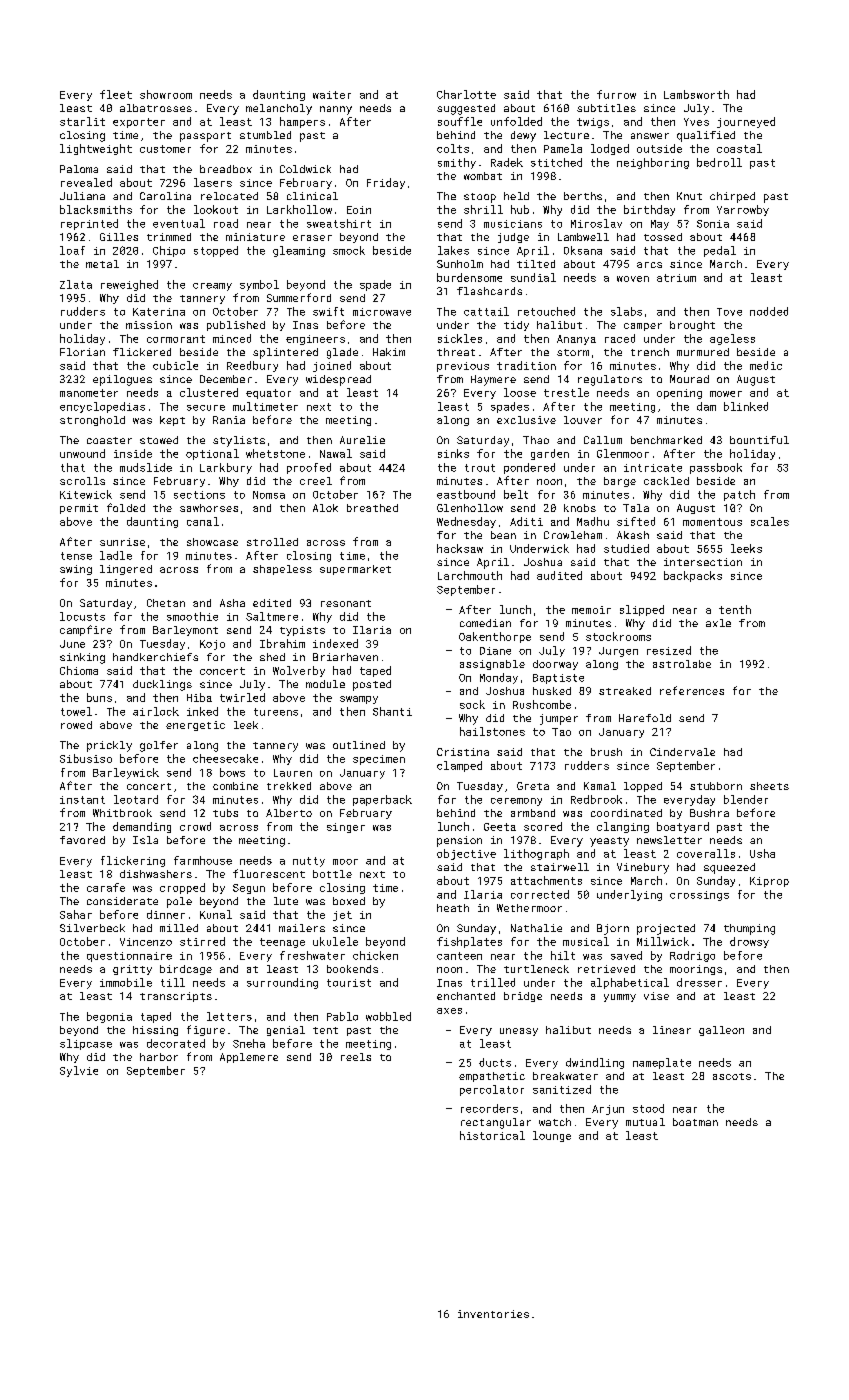 This document has width=849, height=1400. I want to click on memoir, so click(591, 610).
